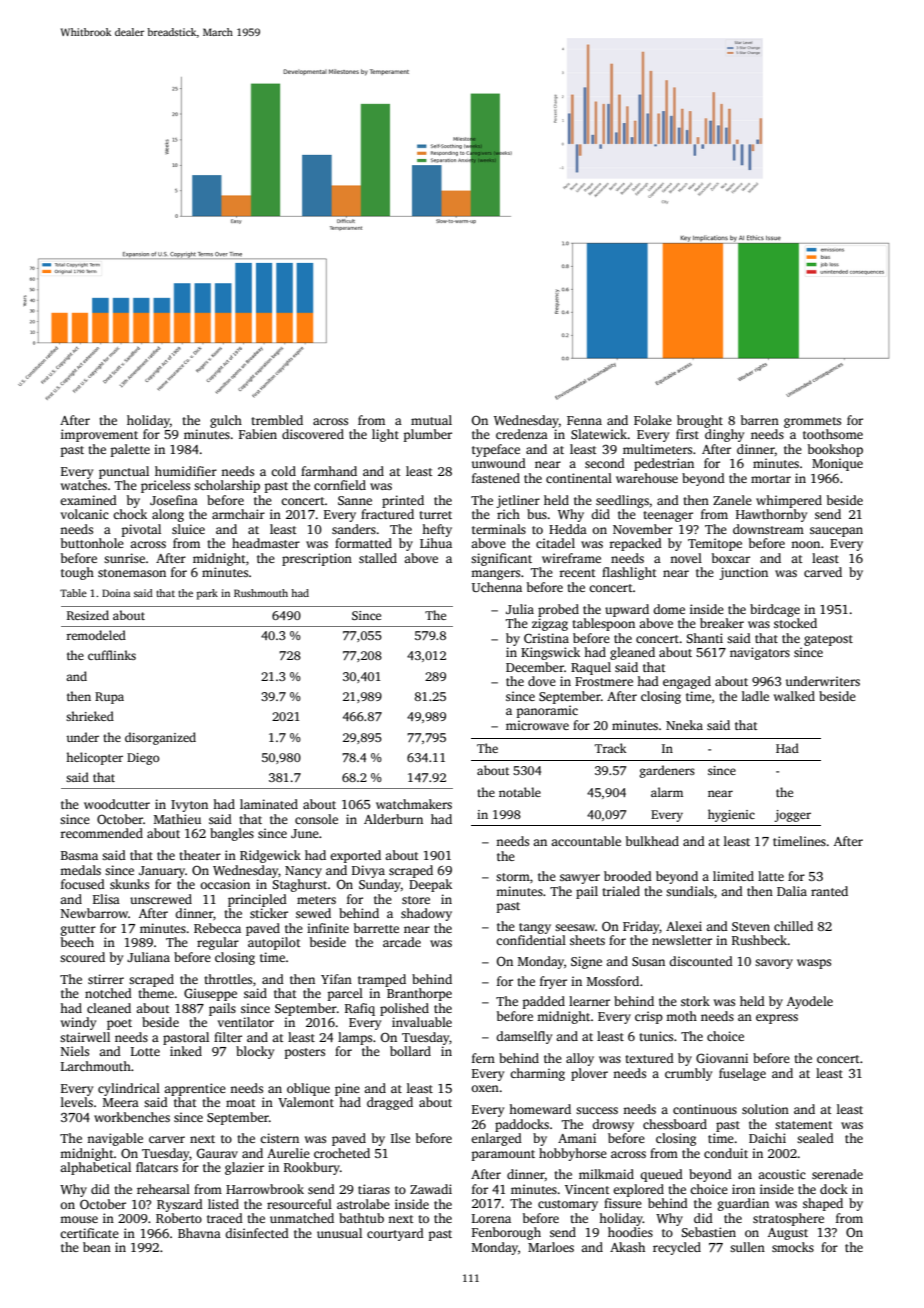 Image resolution: width=924 pixels, height=1308 pixels. Describe the element at coordinates (414, 804) in the screenshot. I see `watchmakers` at that location.
